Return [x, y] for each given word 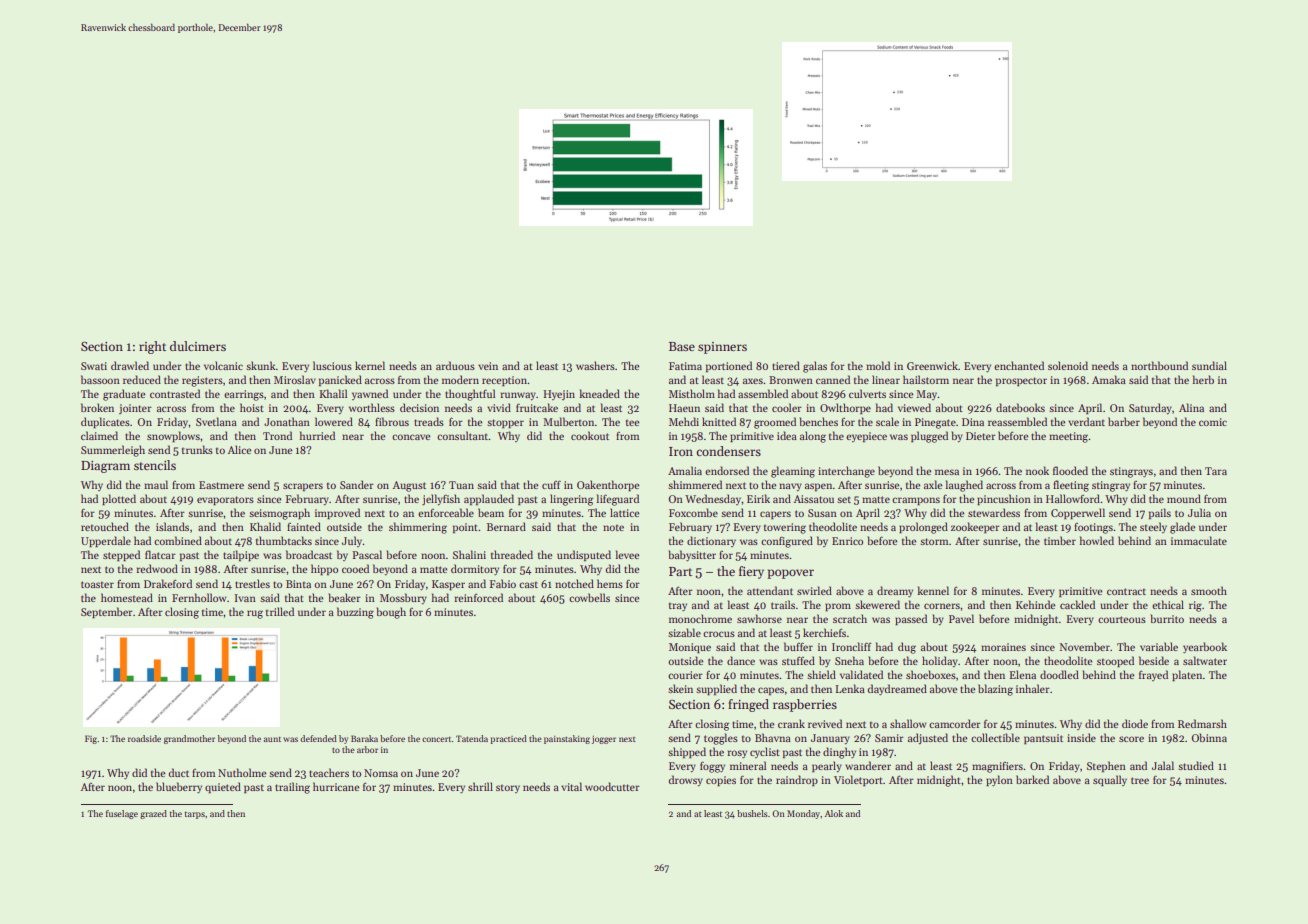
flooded [1070, 470]
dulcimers [198, 346]
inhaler [1033, 688]
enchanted [1019, 365]
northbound [1159, 365]
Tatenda [472, 738]
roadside [144, 738]
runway [518, 396]
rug [255, 614]
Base [682, 346]
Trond [277, 435]
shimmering [418, 528]
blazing [995, 690]
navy [790, 487]
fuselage [122, 814]
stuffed [798, 660]
